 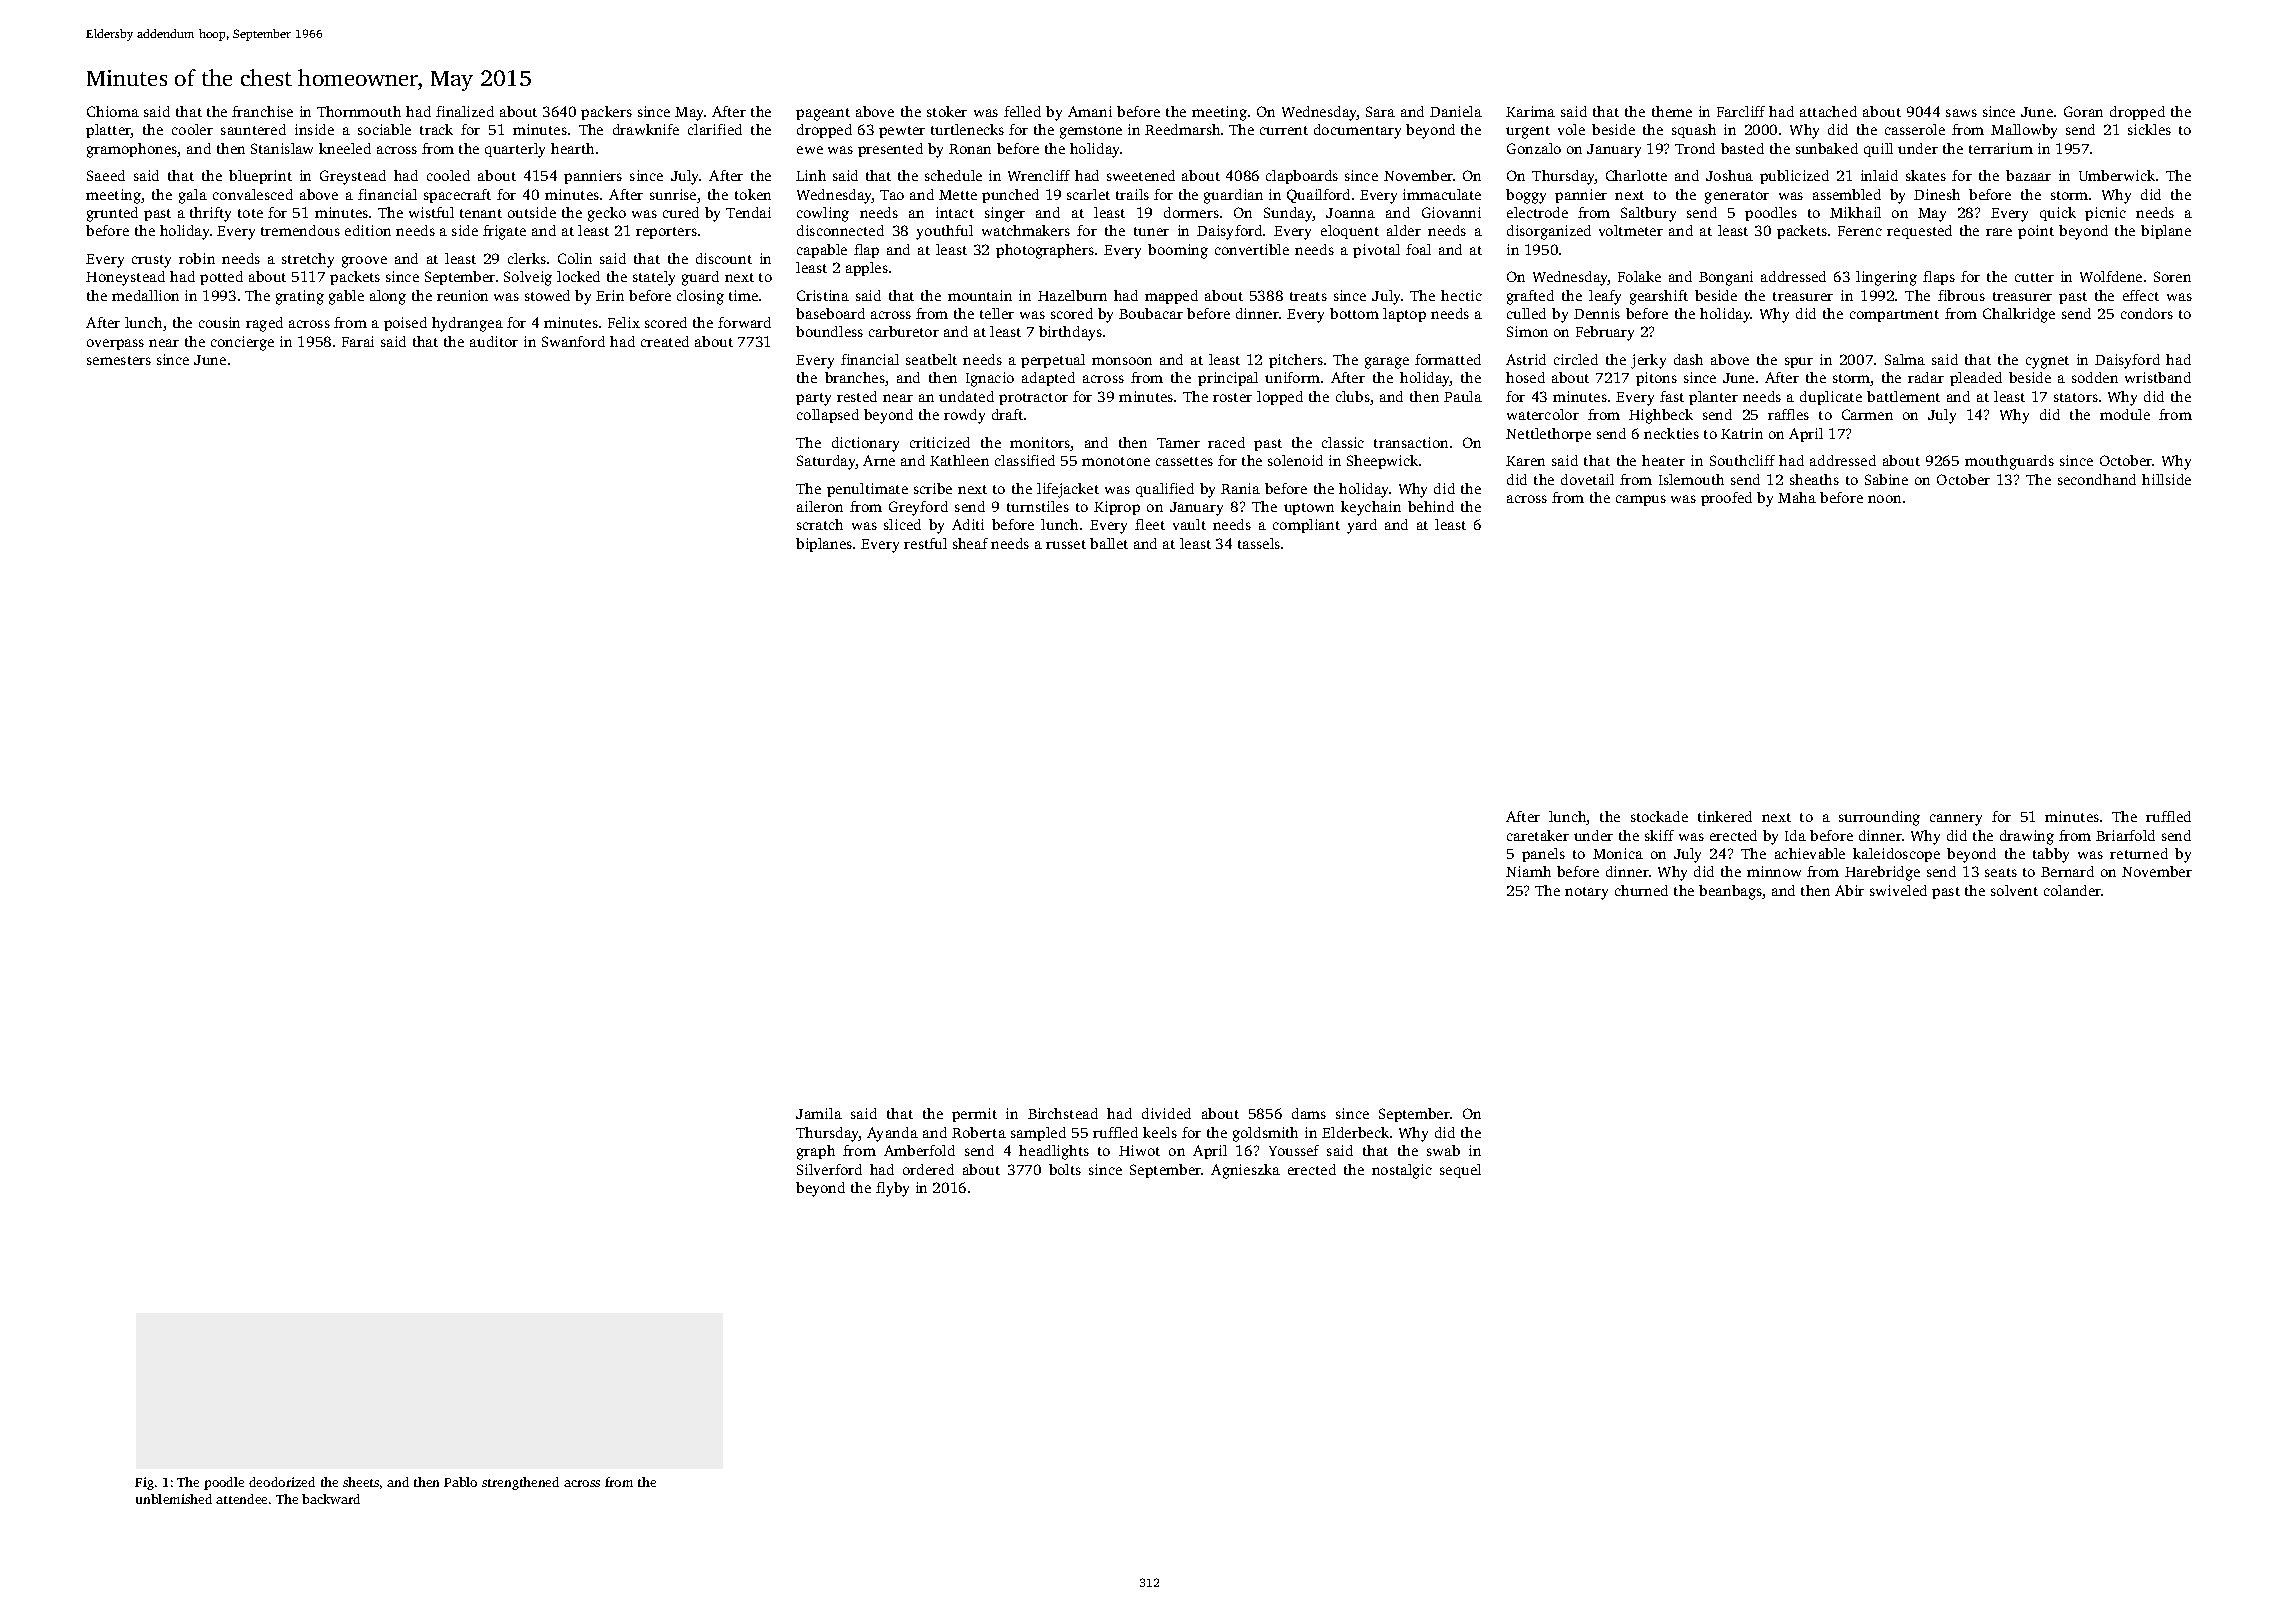 What do you see at coordinates (1355, 1132) in the screenshot?
I see `Elderbeck` at bounding box center [1355, 1132].
